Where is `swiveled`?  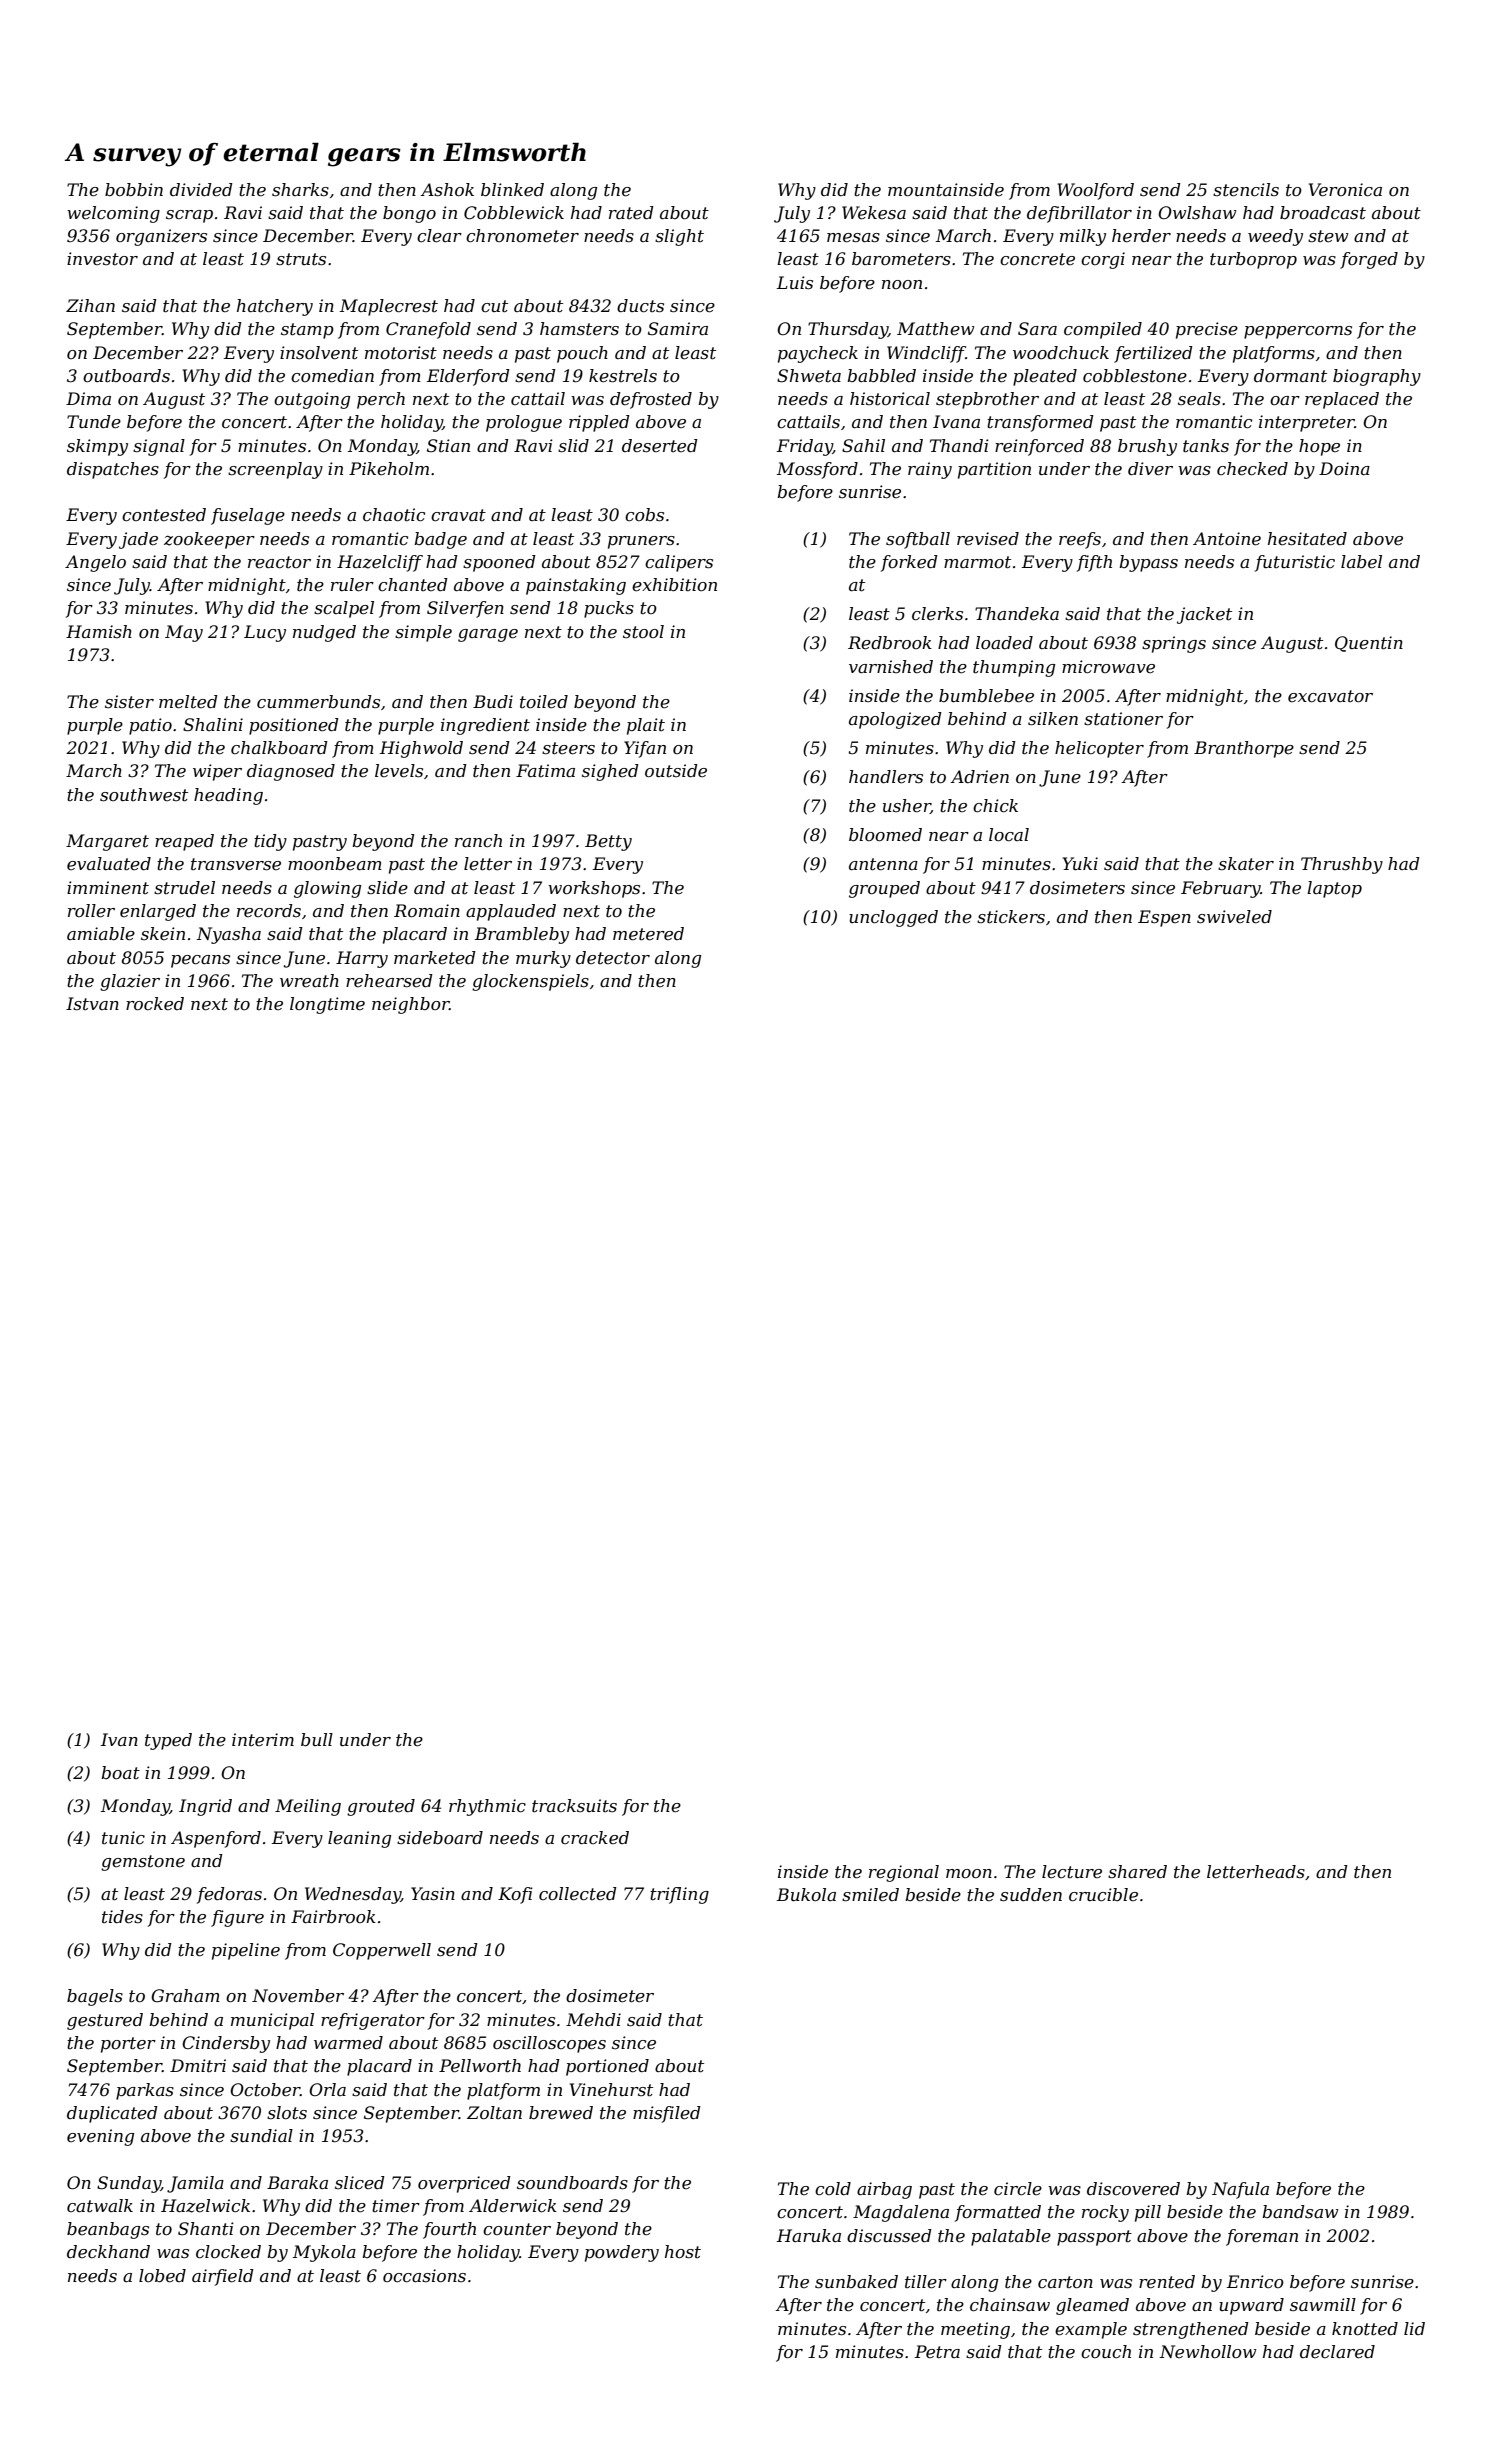 swiveled is located at coordinates (1234, 917).
